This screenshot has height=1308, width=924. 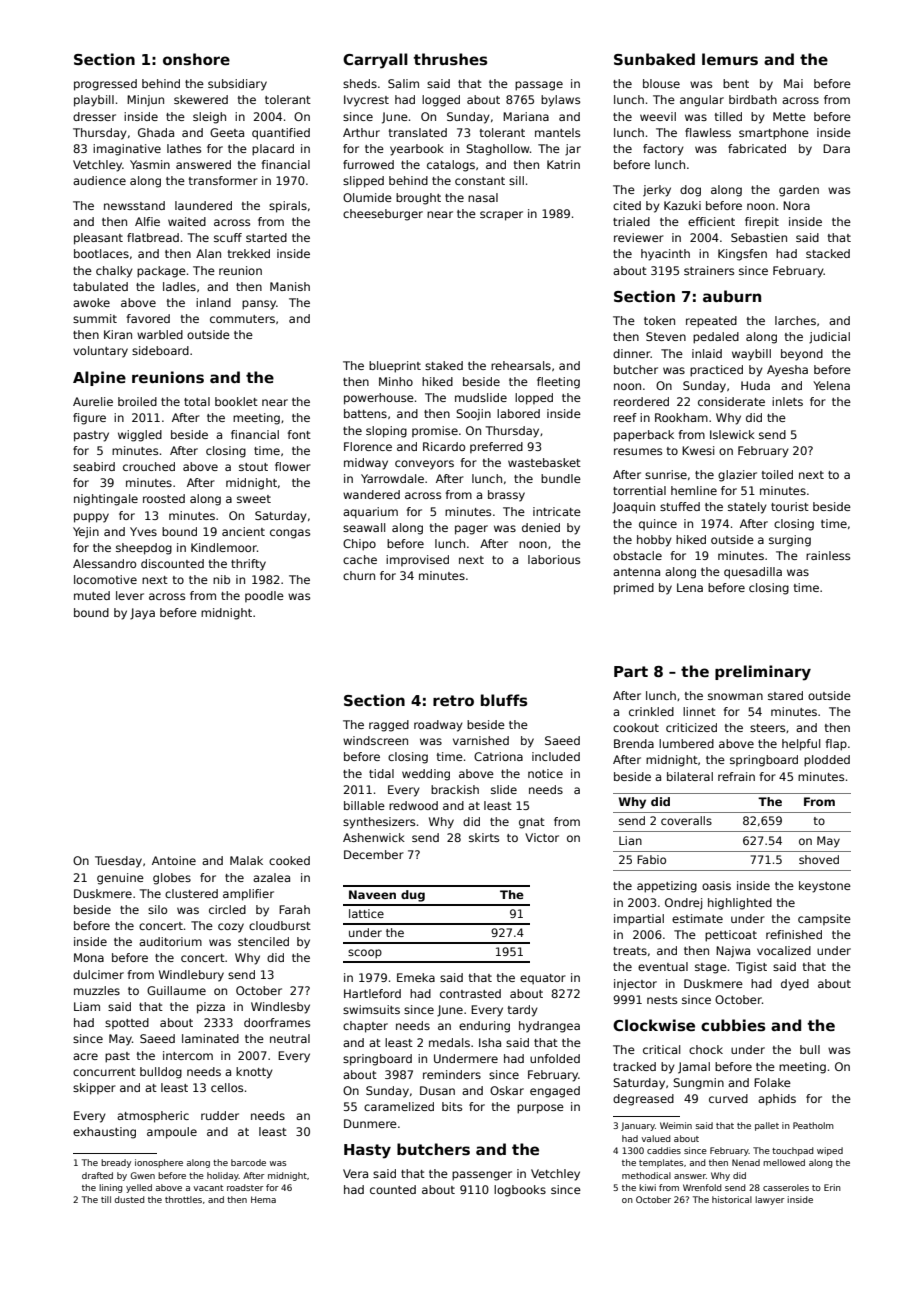 What do you see at coordinates (526, 116) in the screenshot?
I see `Mariana` at bounding box center [526, 116].
